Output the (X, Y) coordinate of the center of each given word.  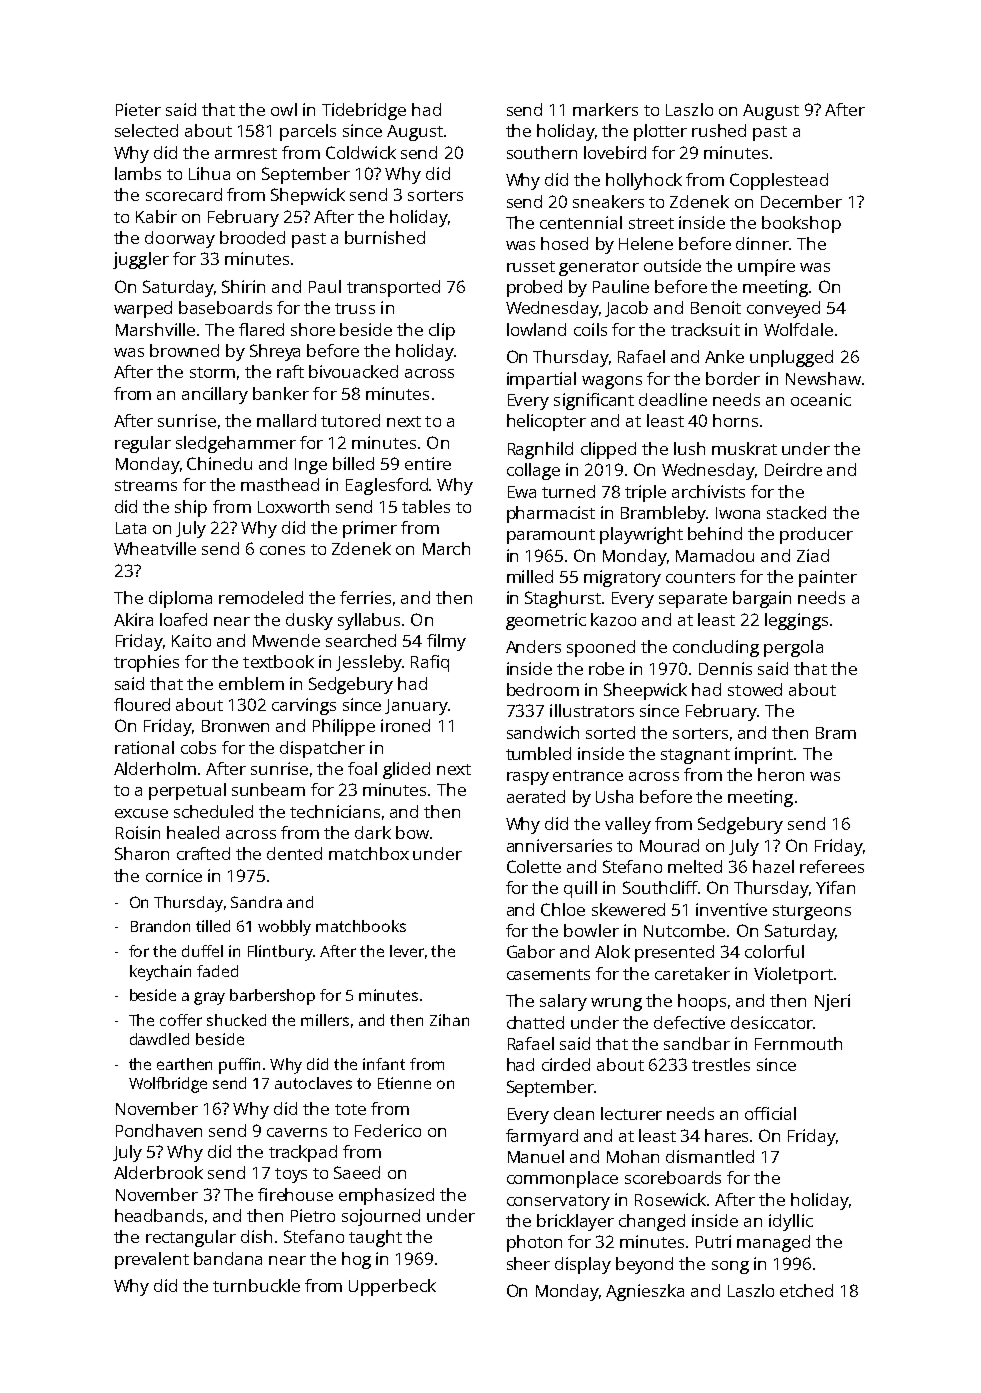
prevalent (152, 1260)
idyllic (791, 1222)
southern (542, 152)
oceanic (821, 399)
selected (146, 130)
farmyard (542, 1137)
